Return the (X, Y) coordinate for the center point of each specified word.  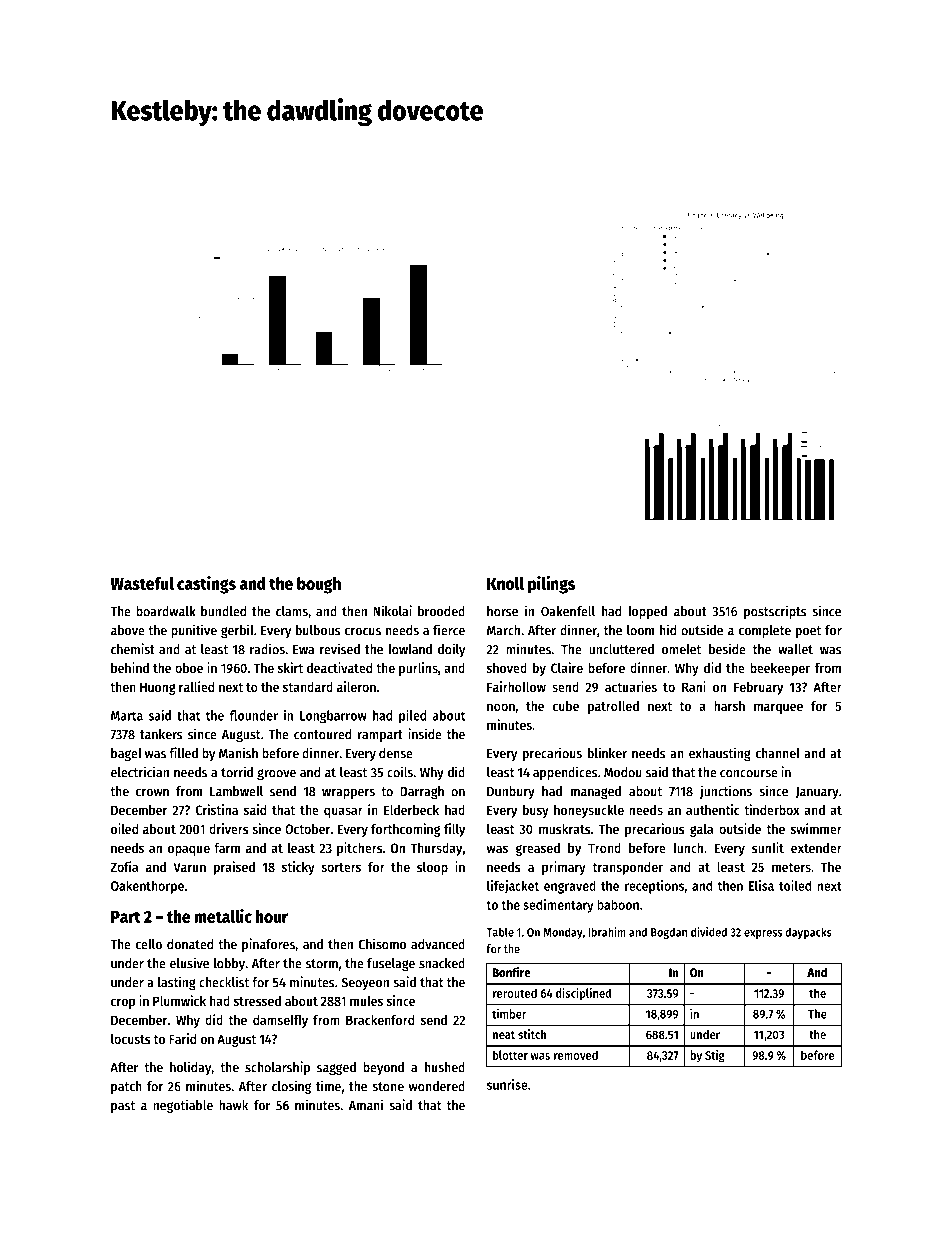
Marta (127, 716)
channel (778, 753)
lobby (229, 964)
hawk (233, 1105)
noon (501, 707)
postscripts (775, 612)
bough (319, 585)
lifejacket (513, 887)
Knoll (505, 583)
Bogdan (669, 933)
